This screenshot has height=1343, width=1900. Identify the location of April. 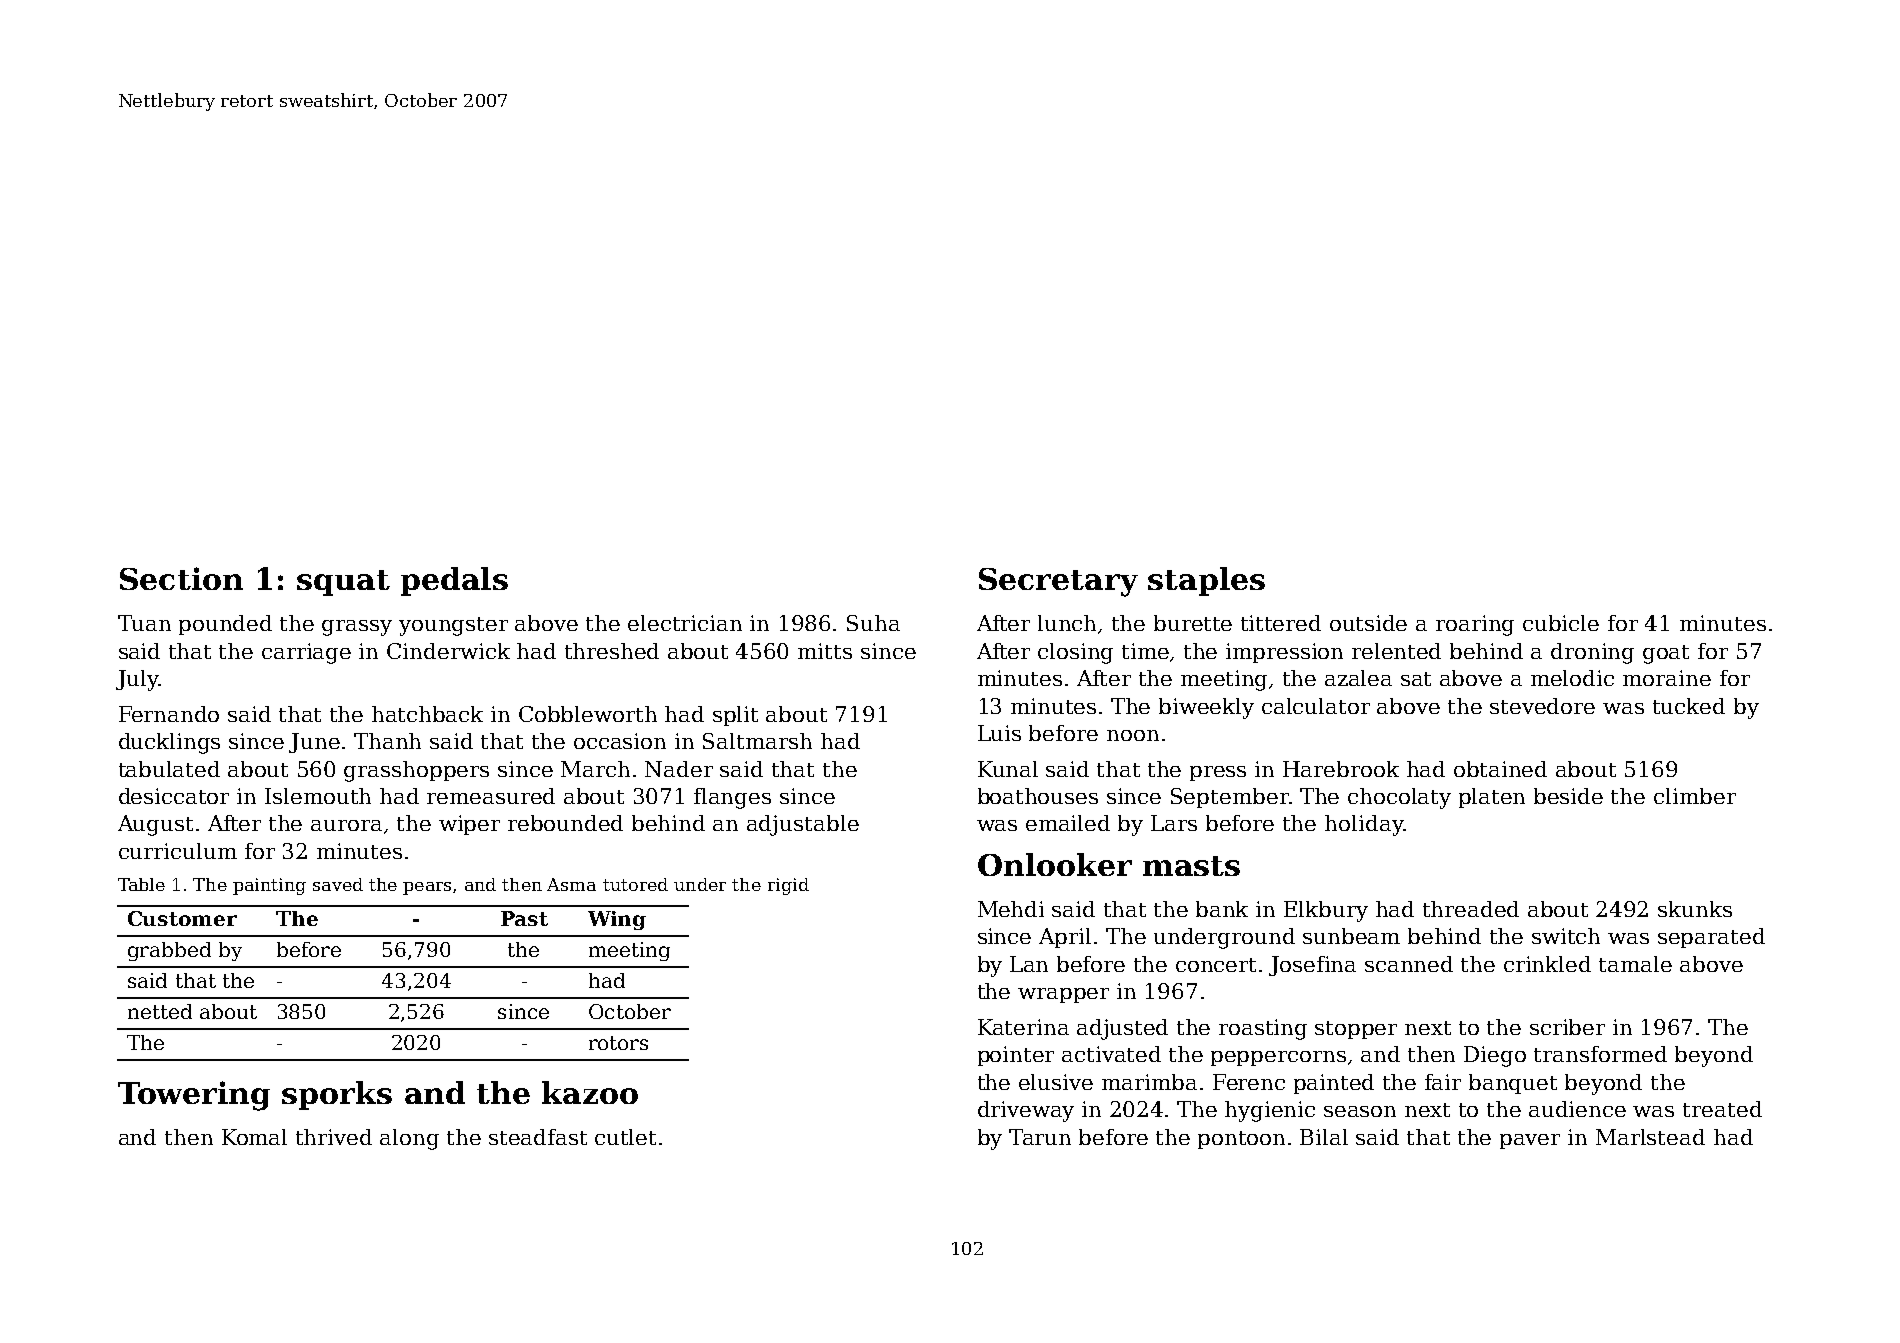
(1065, 938).
